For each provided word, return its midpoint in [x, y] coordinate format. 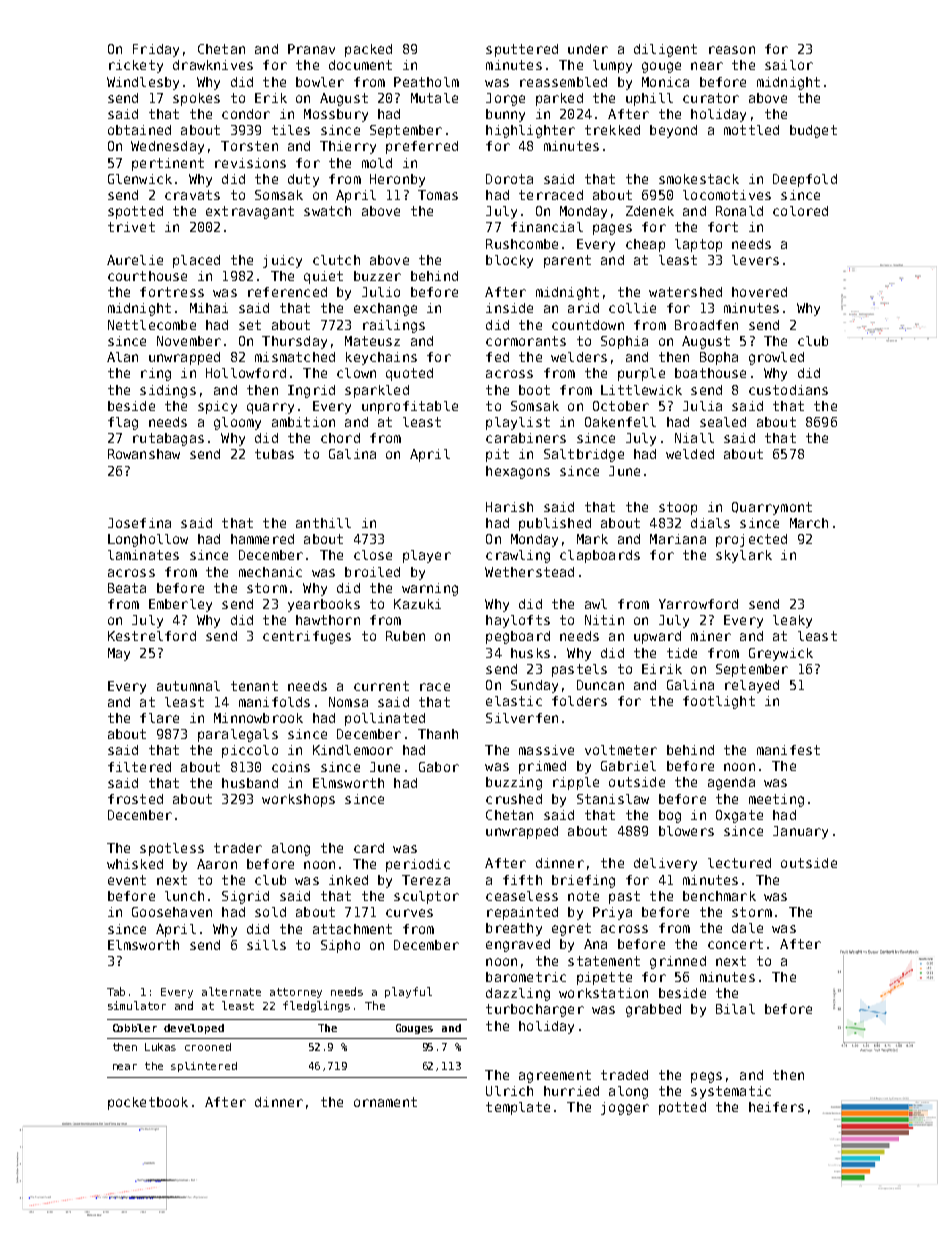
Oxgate [739, 816]
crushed [514, 799]
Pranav [311, 49]
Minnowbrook [258, 718]
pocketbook [148, 1103]
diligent [665, 50]
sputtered [522, 50]
